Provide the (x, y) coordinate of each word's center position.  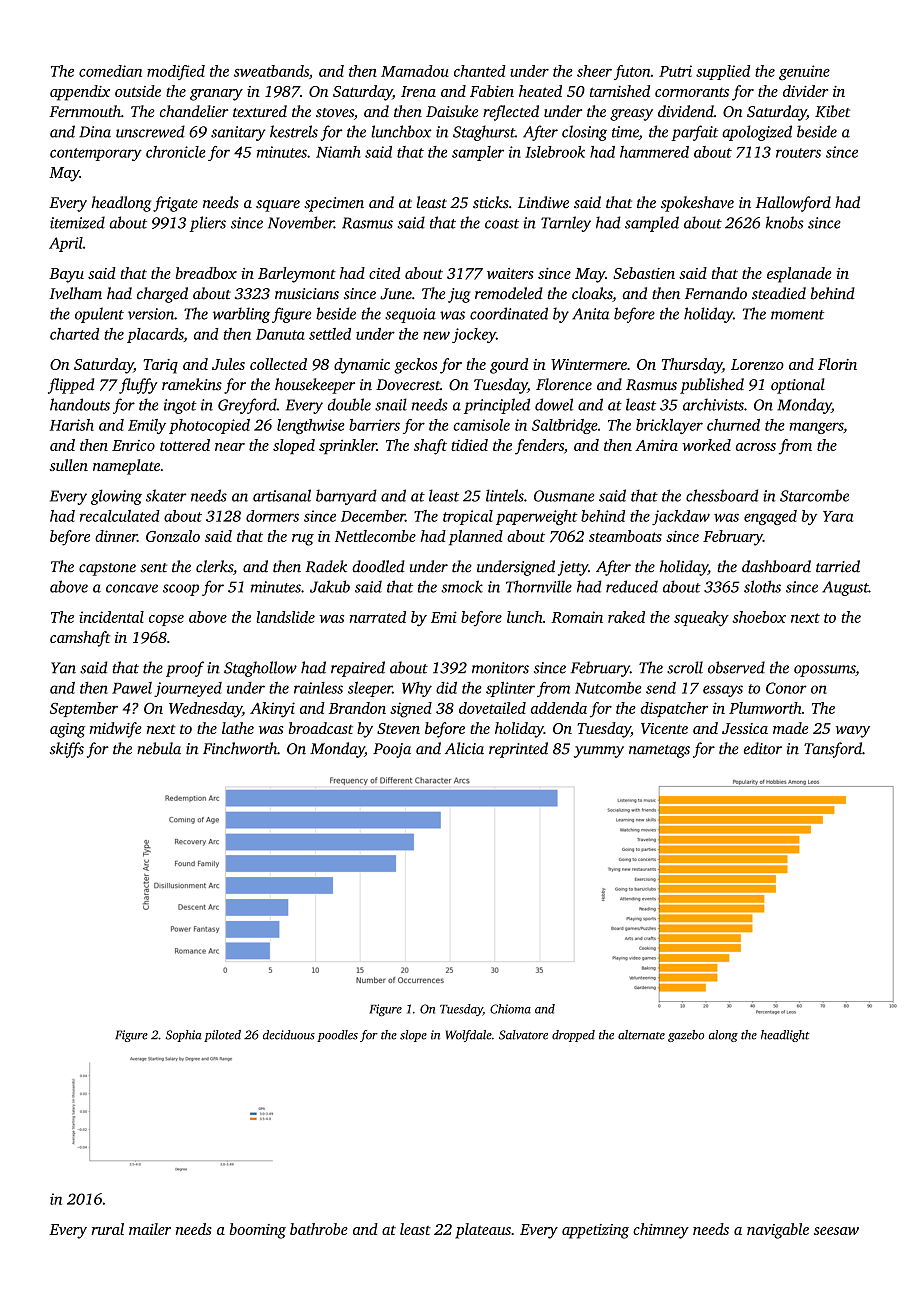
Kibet (832, 111)
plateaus (483, 1231)
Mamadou (415, 71)
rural (108, 1229)
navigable (778, 1231)
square (278, 206)
